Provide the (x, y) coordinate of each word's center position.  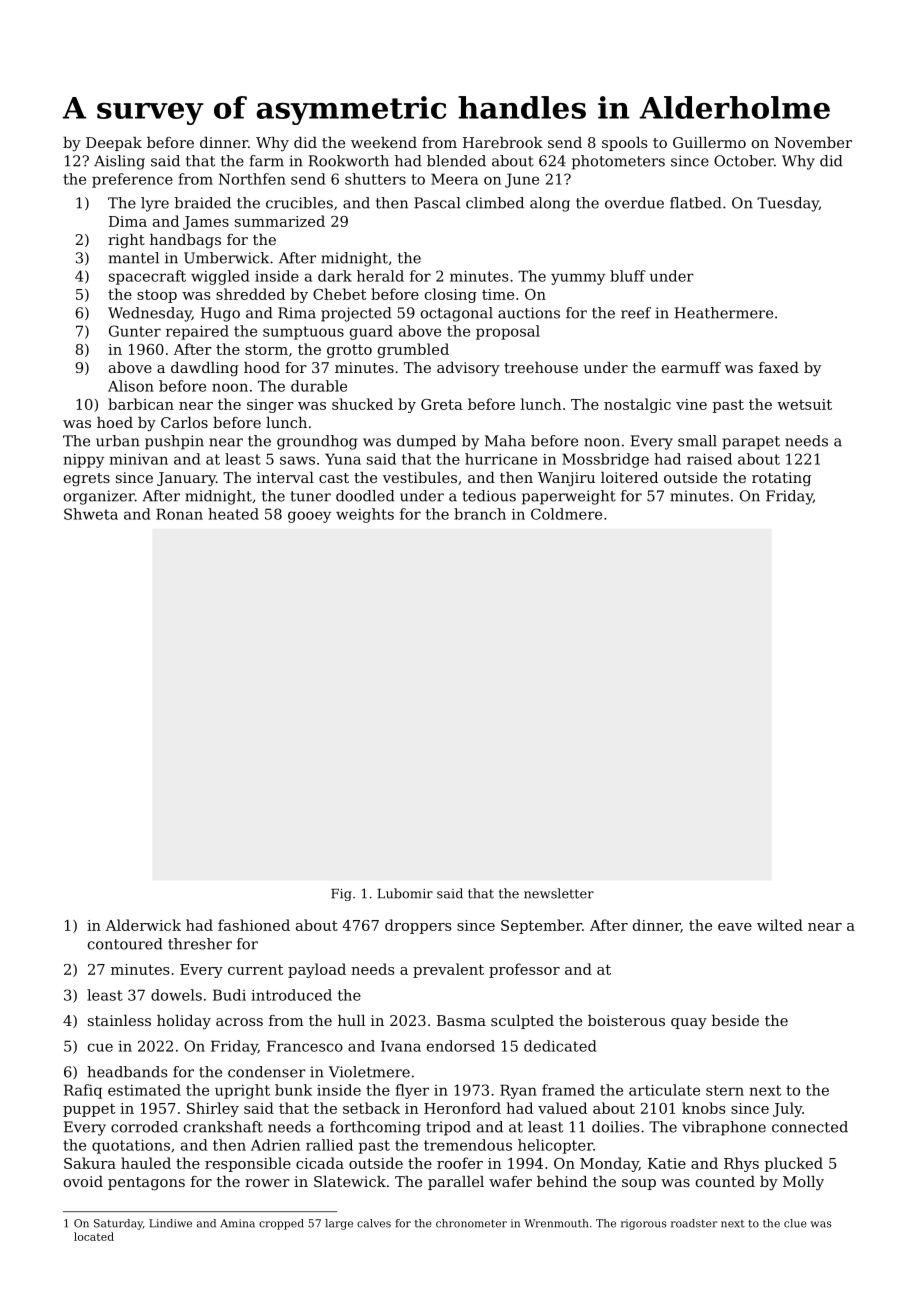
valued (562, 1108)
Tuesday (788, 204)
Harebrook (503, 142)
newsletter (559, 893)
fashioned (254, 925)
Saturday (118, 1224)
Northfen (252, 179)
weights (365, 515)
